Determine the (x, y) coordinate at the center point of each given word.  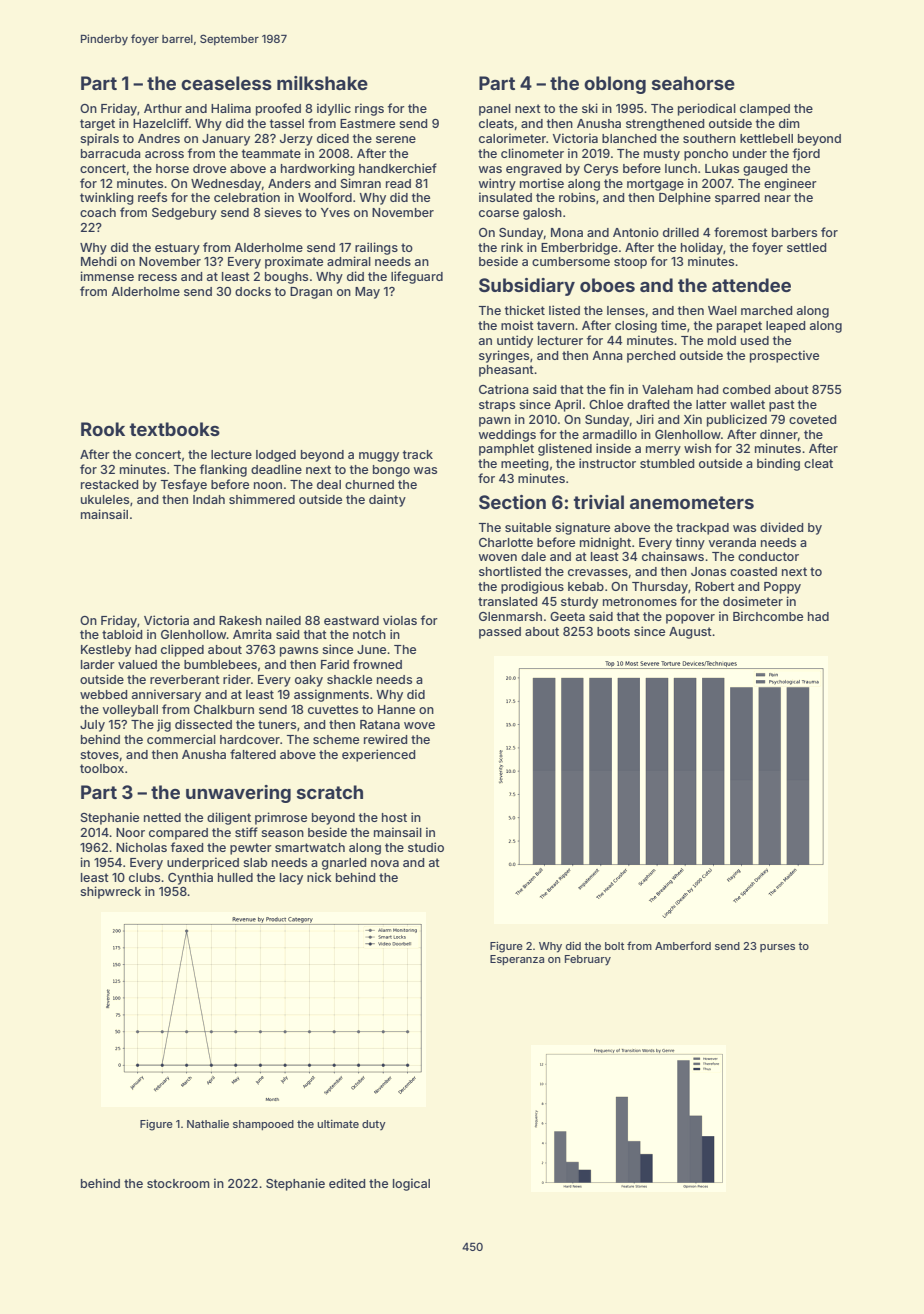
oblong (615, 85)
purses (777, 948)
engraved (534, 170)
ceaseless (226, 83)
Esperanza (517, 960)
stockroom (178, 1183)
